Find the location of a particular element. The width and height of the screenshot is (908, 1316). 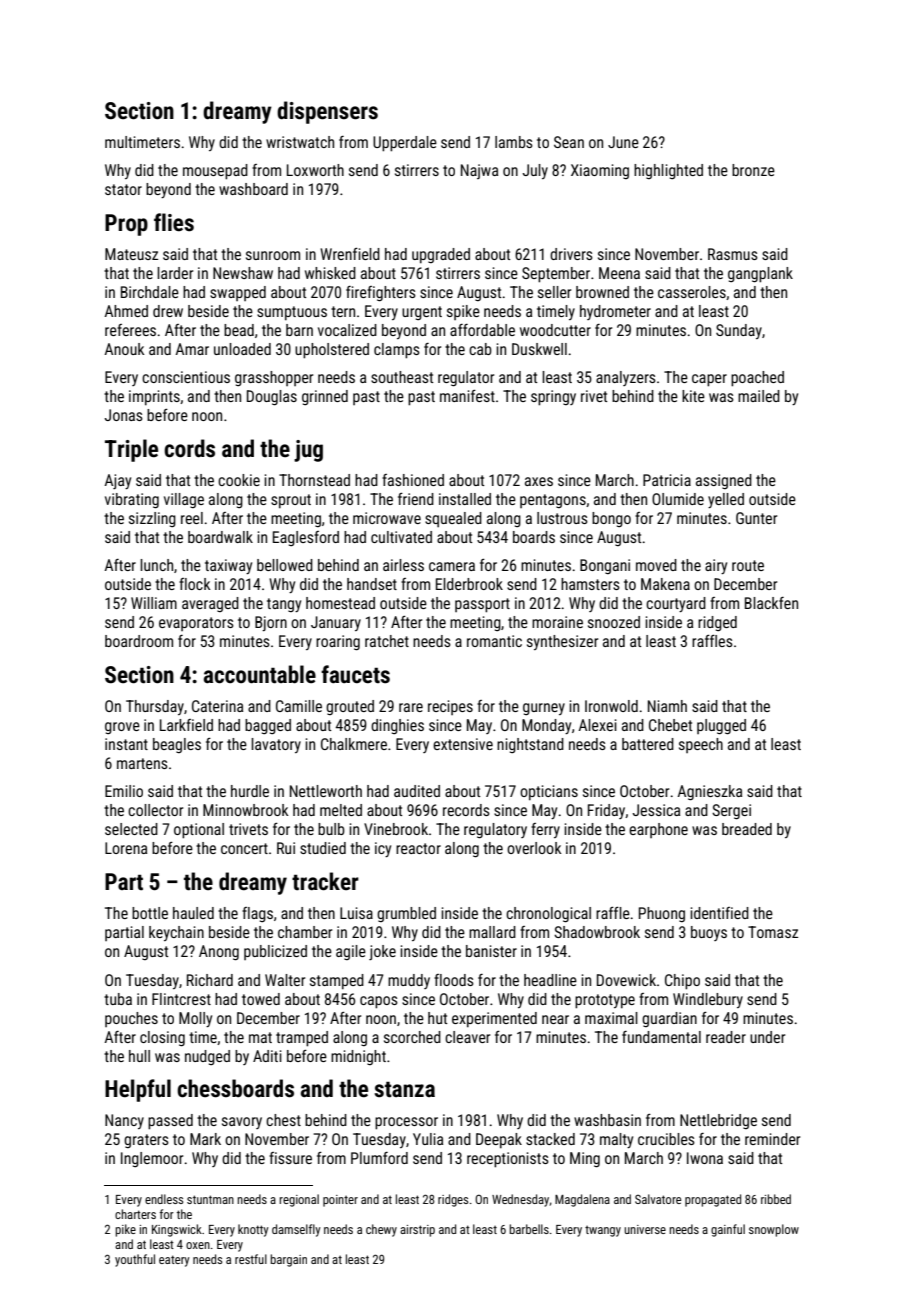

under is located at coordinates (767, 1037).
